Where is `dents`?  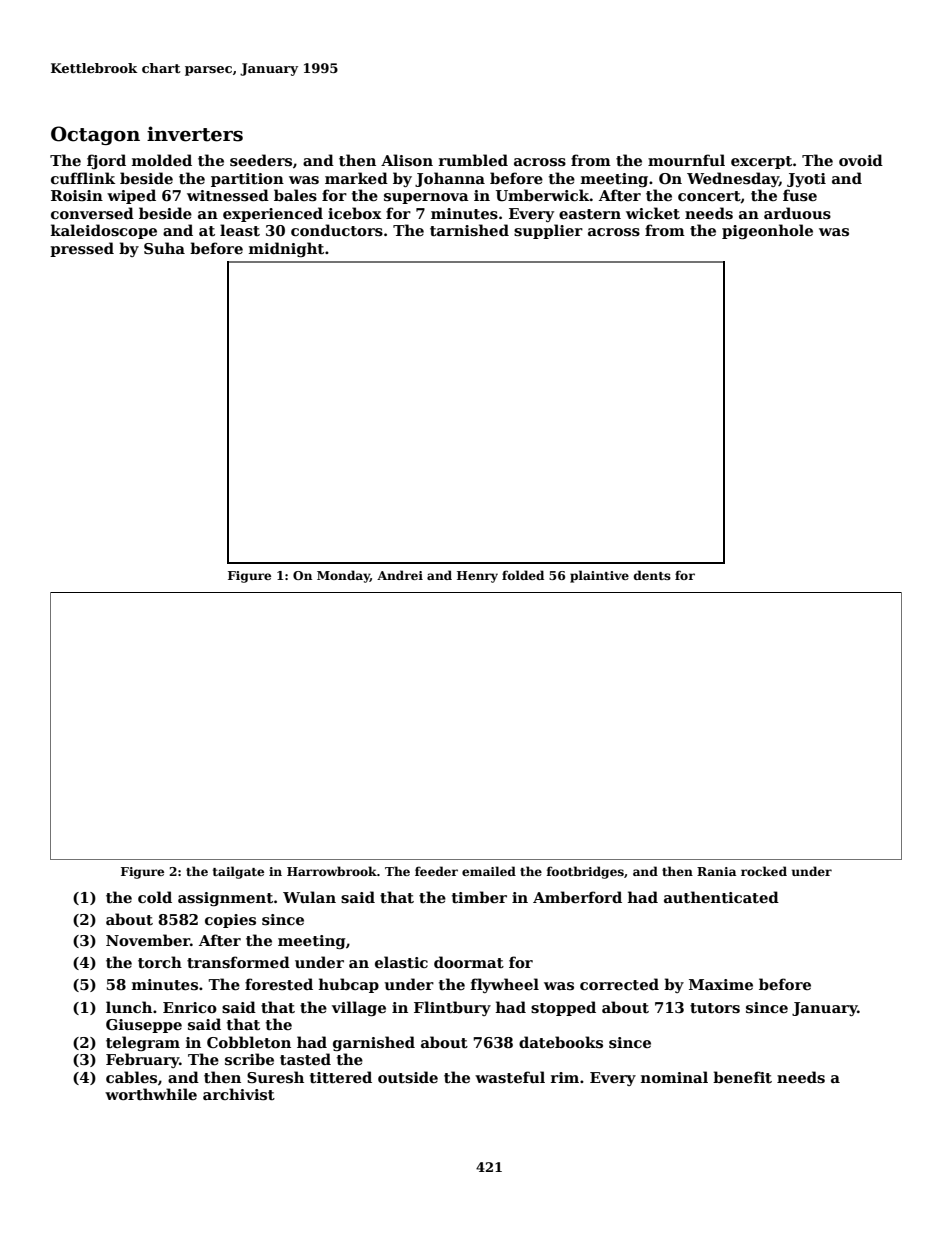
dents is located at coordinates (652, 575).
